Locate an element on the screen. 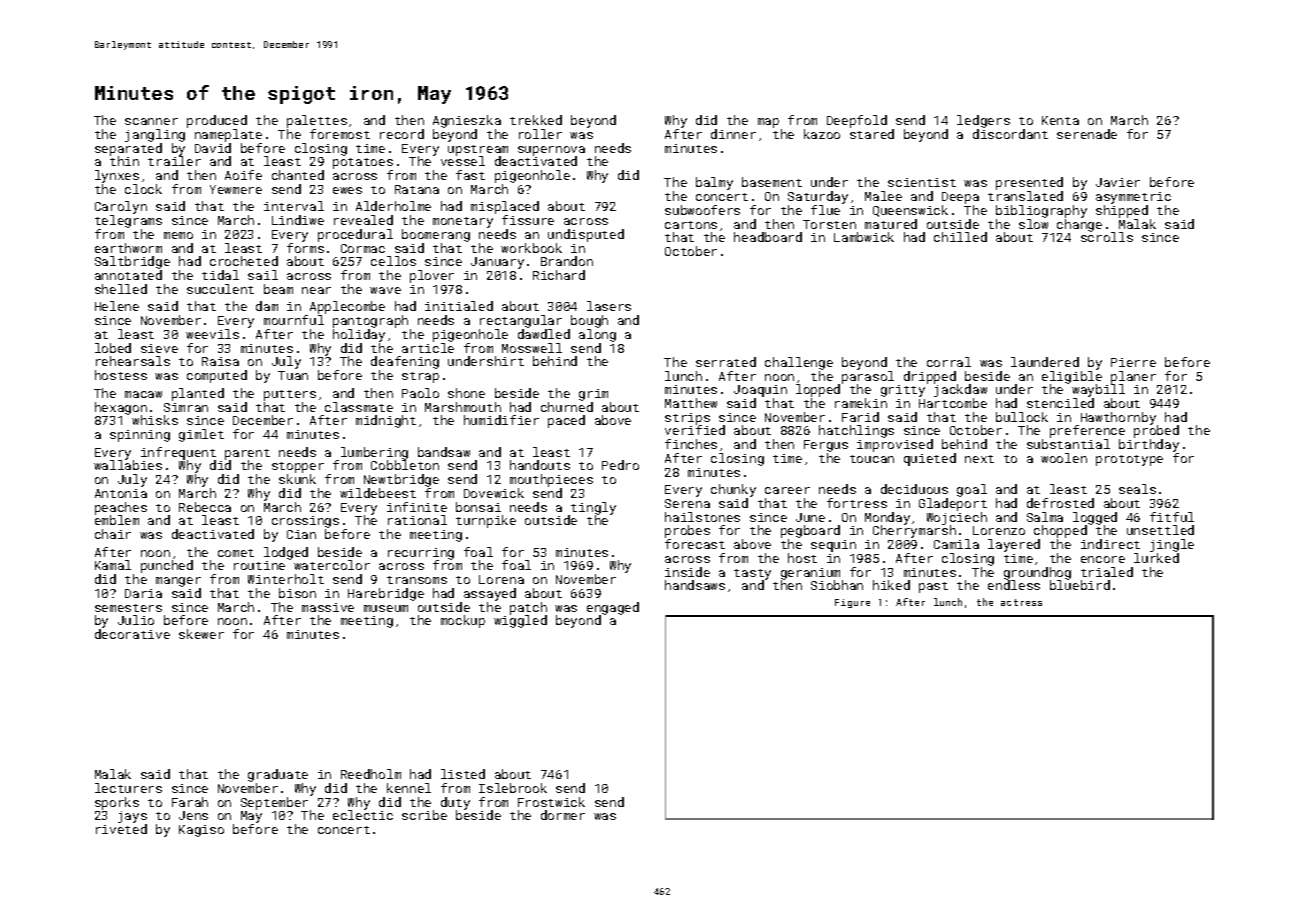 This screenshot has width=1308, height=924. dam is located at coordinates (267, 306).
